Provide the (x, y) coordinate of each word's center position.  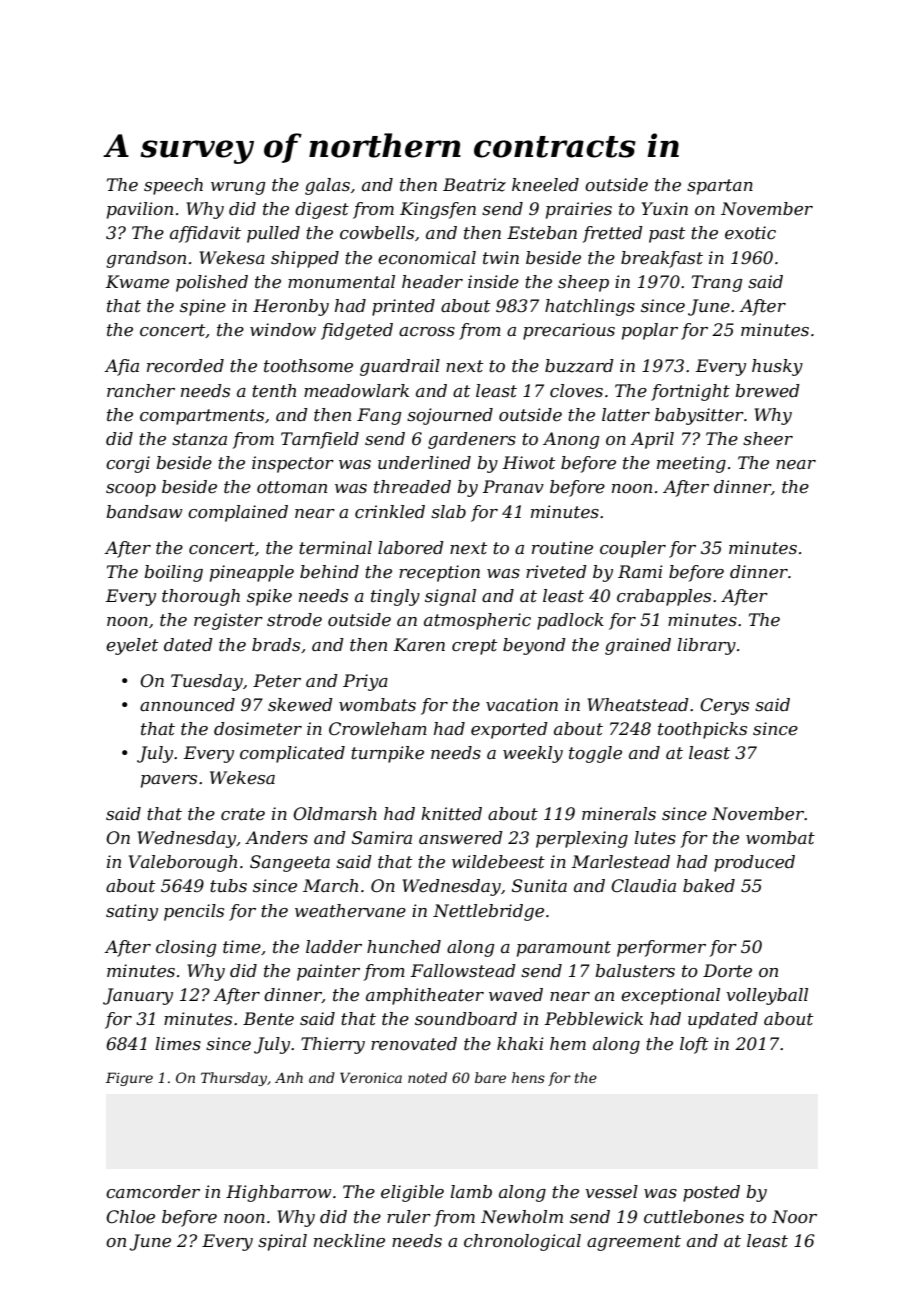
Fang (379, 416)
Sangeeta (290, 863)
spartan (720, 187)
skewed (300, 705)
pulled (273, 234)
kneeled (545, 185)
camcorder (153, 1192)
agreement (634, 1243)
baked (709, 886)
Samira (382, 837)
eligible (412, 1193)
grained (638, 646)
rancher (141, 391)
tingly (395, 597)
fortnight (690, 392)
